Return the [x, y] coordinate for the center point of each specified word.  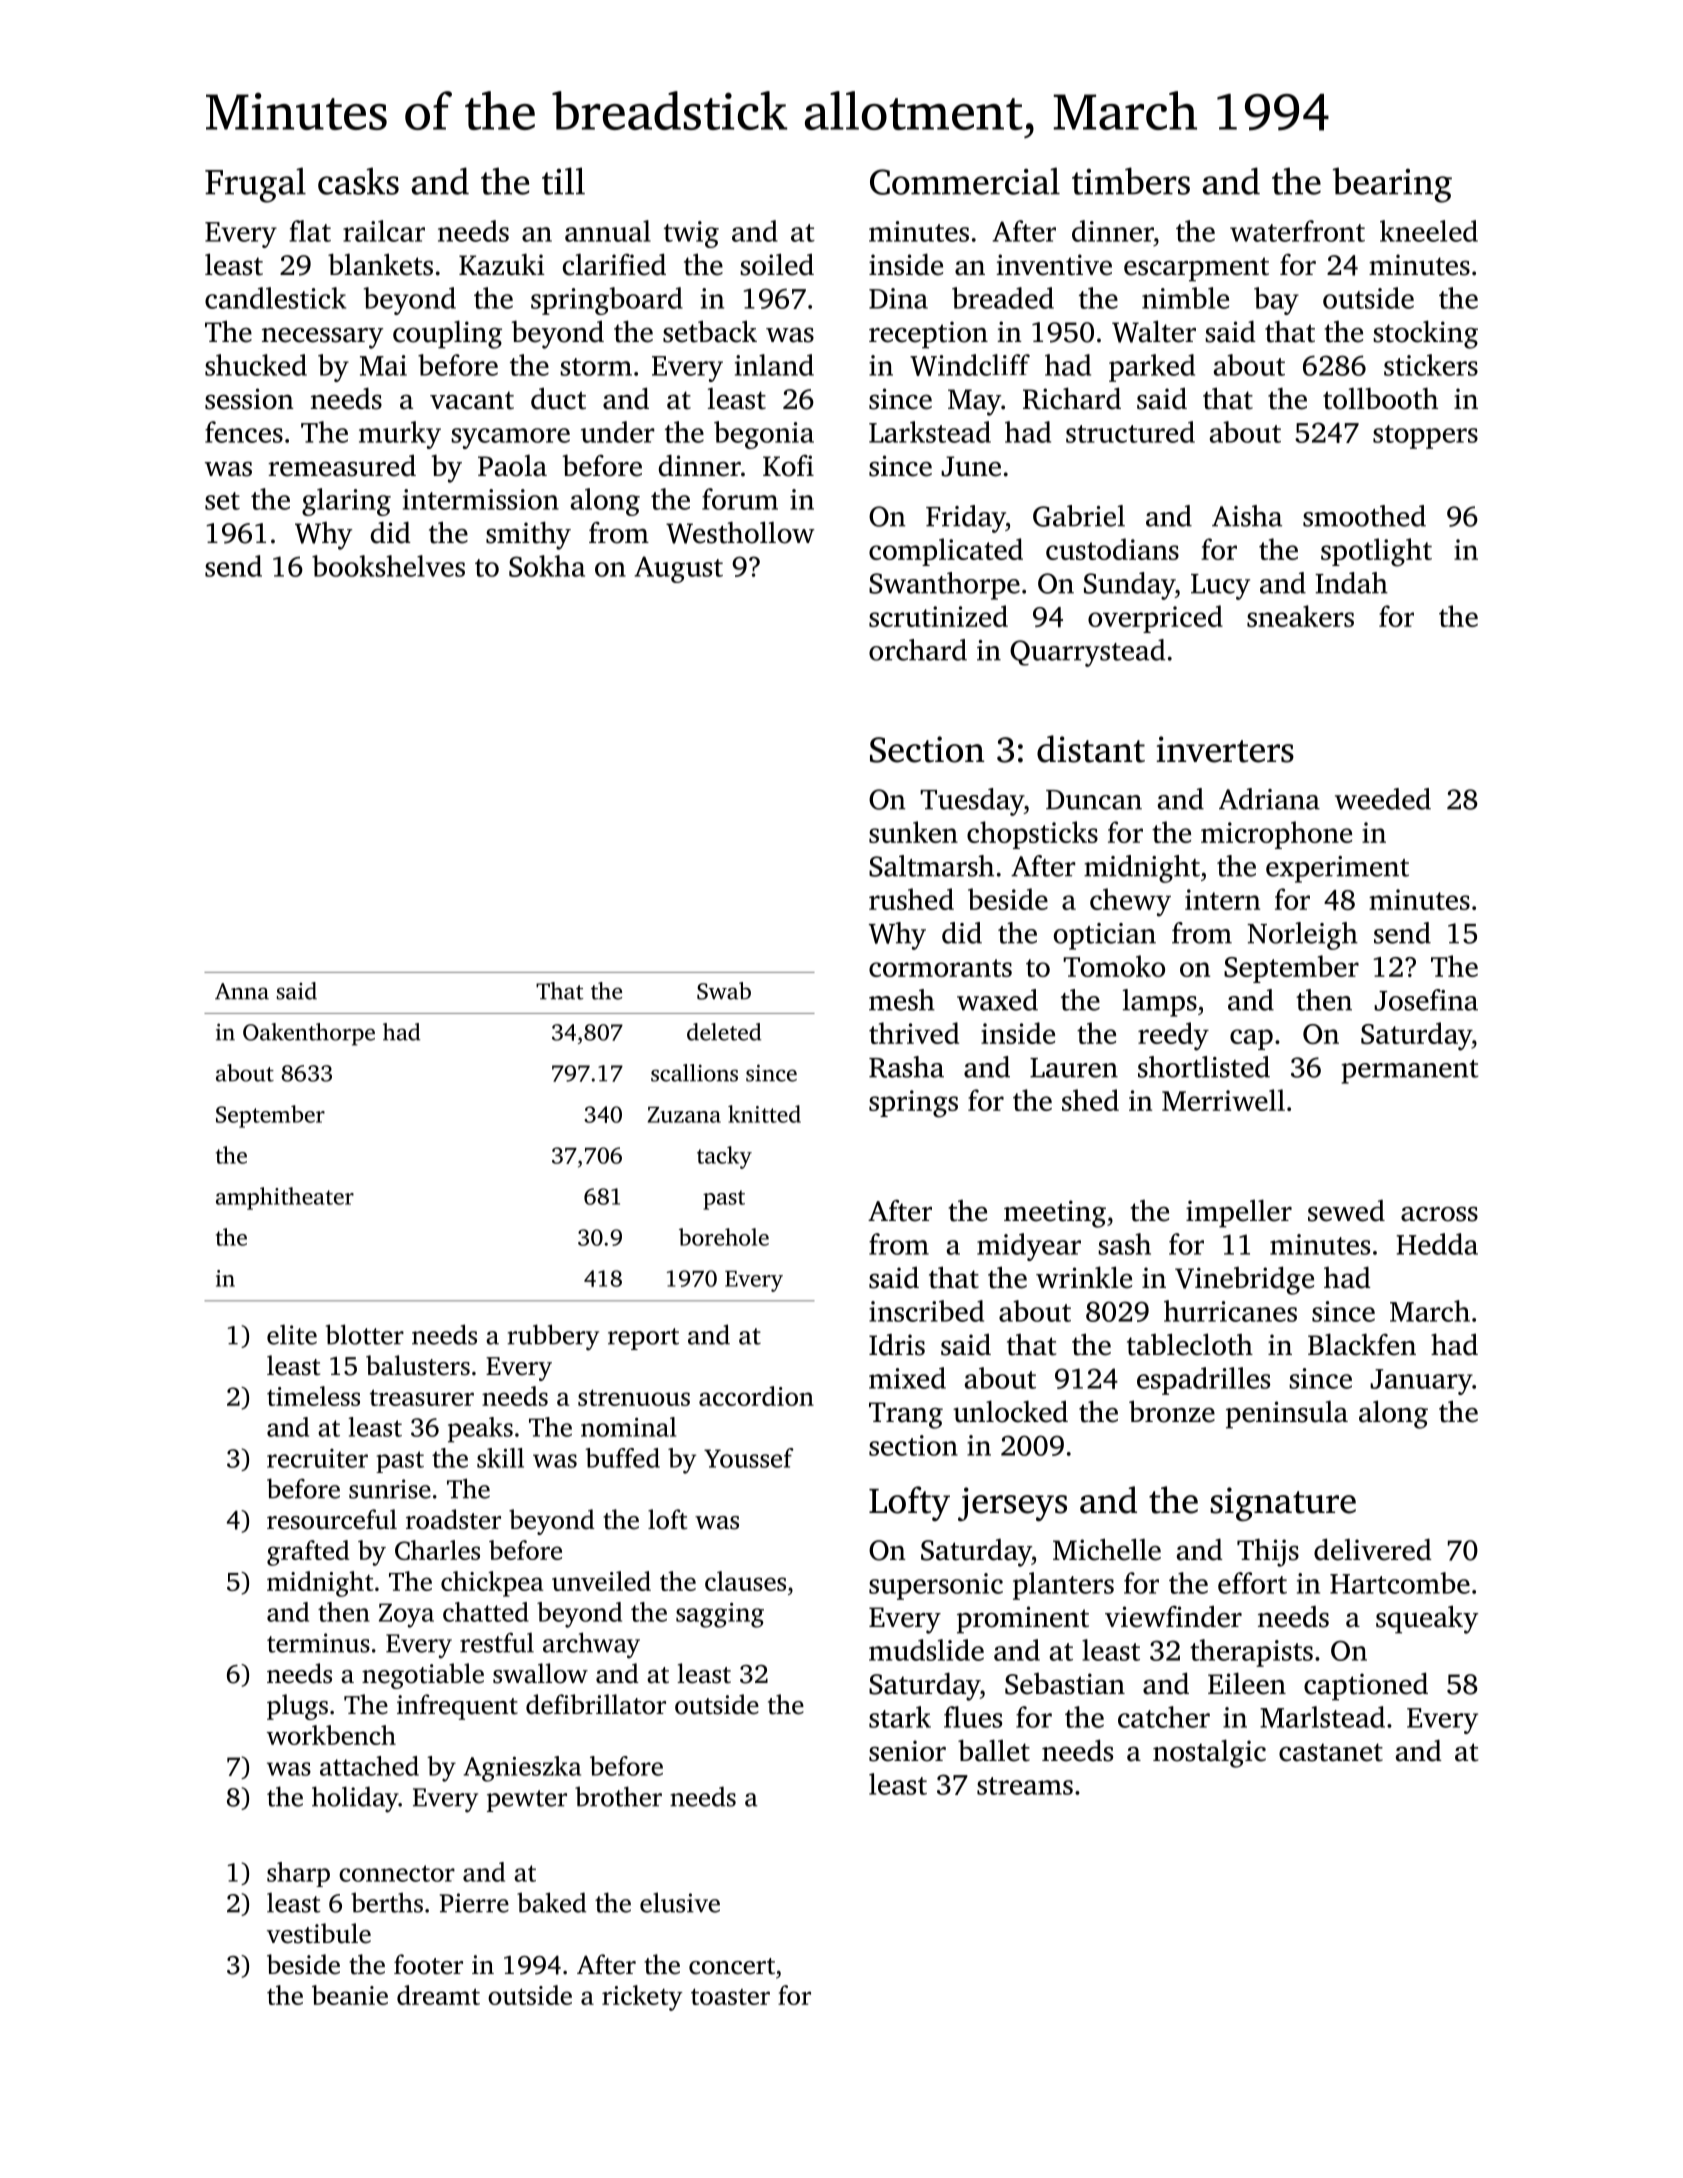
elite [292, 1334]
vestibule [319, 1933]
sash [1124, 1244]
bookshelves [388, 566]
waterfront [1297, 231]
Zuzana [684, 1115]
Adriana [1269, 799]
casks [358, 181]
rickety [642, 1998]
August [678, 569]
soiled [777, 264]
